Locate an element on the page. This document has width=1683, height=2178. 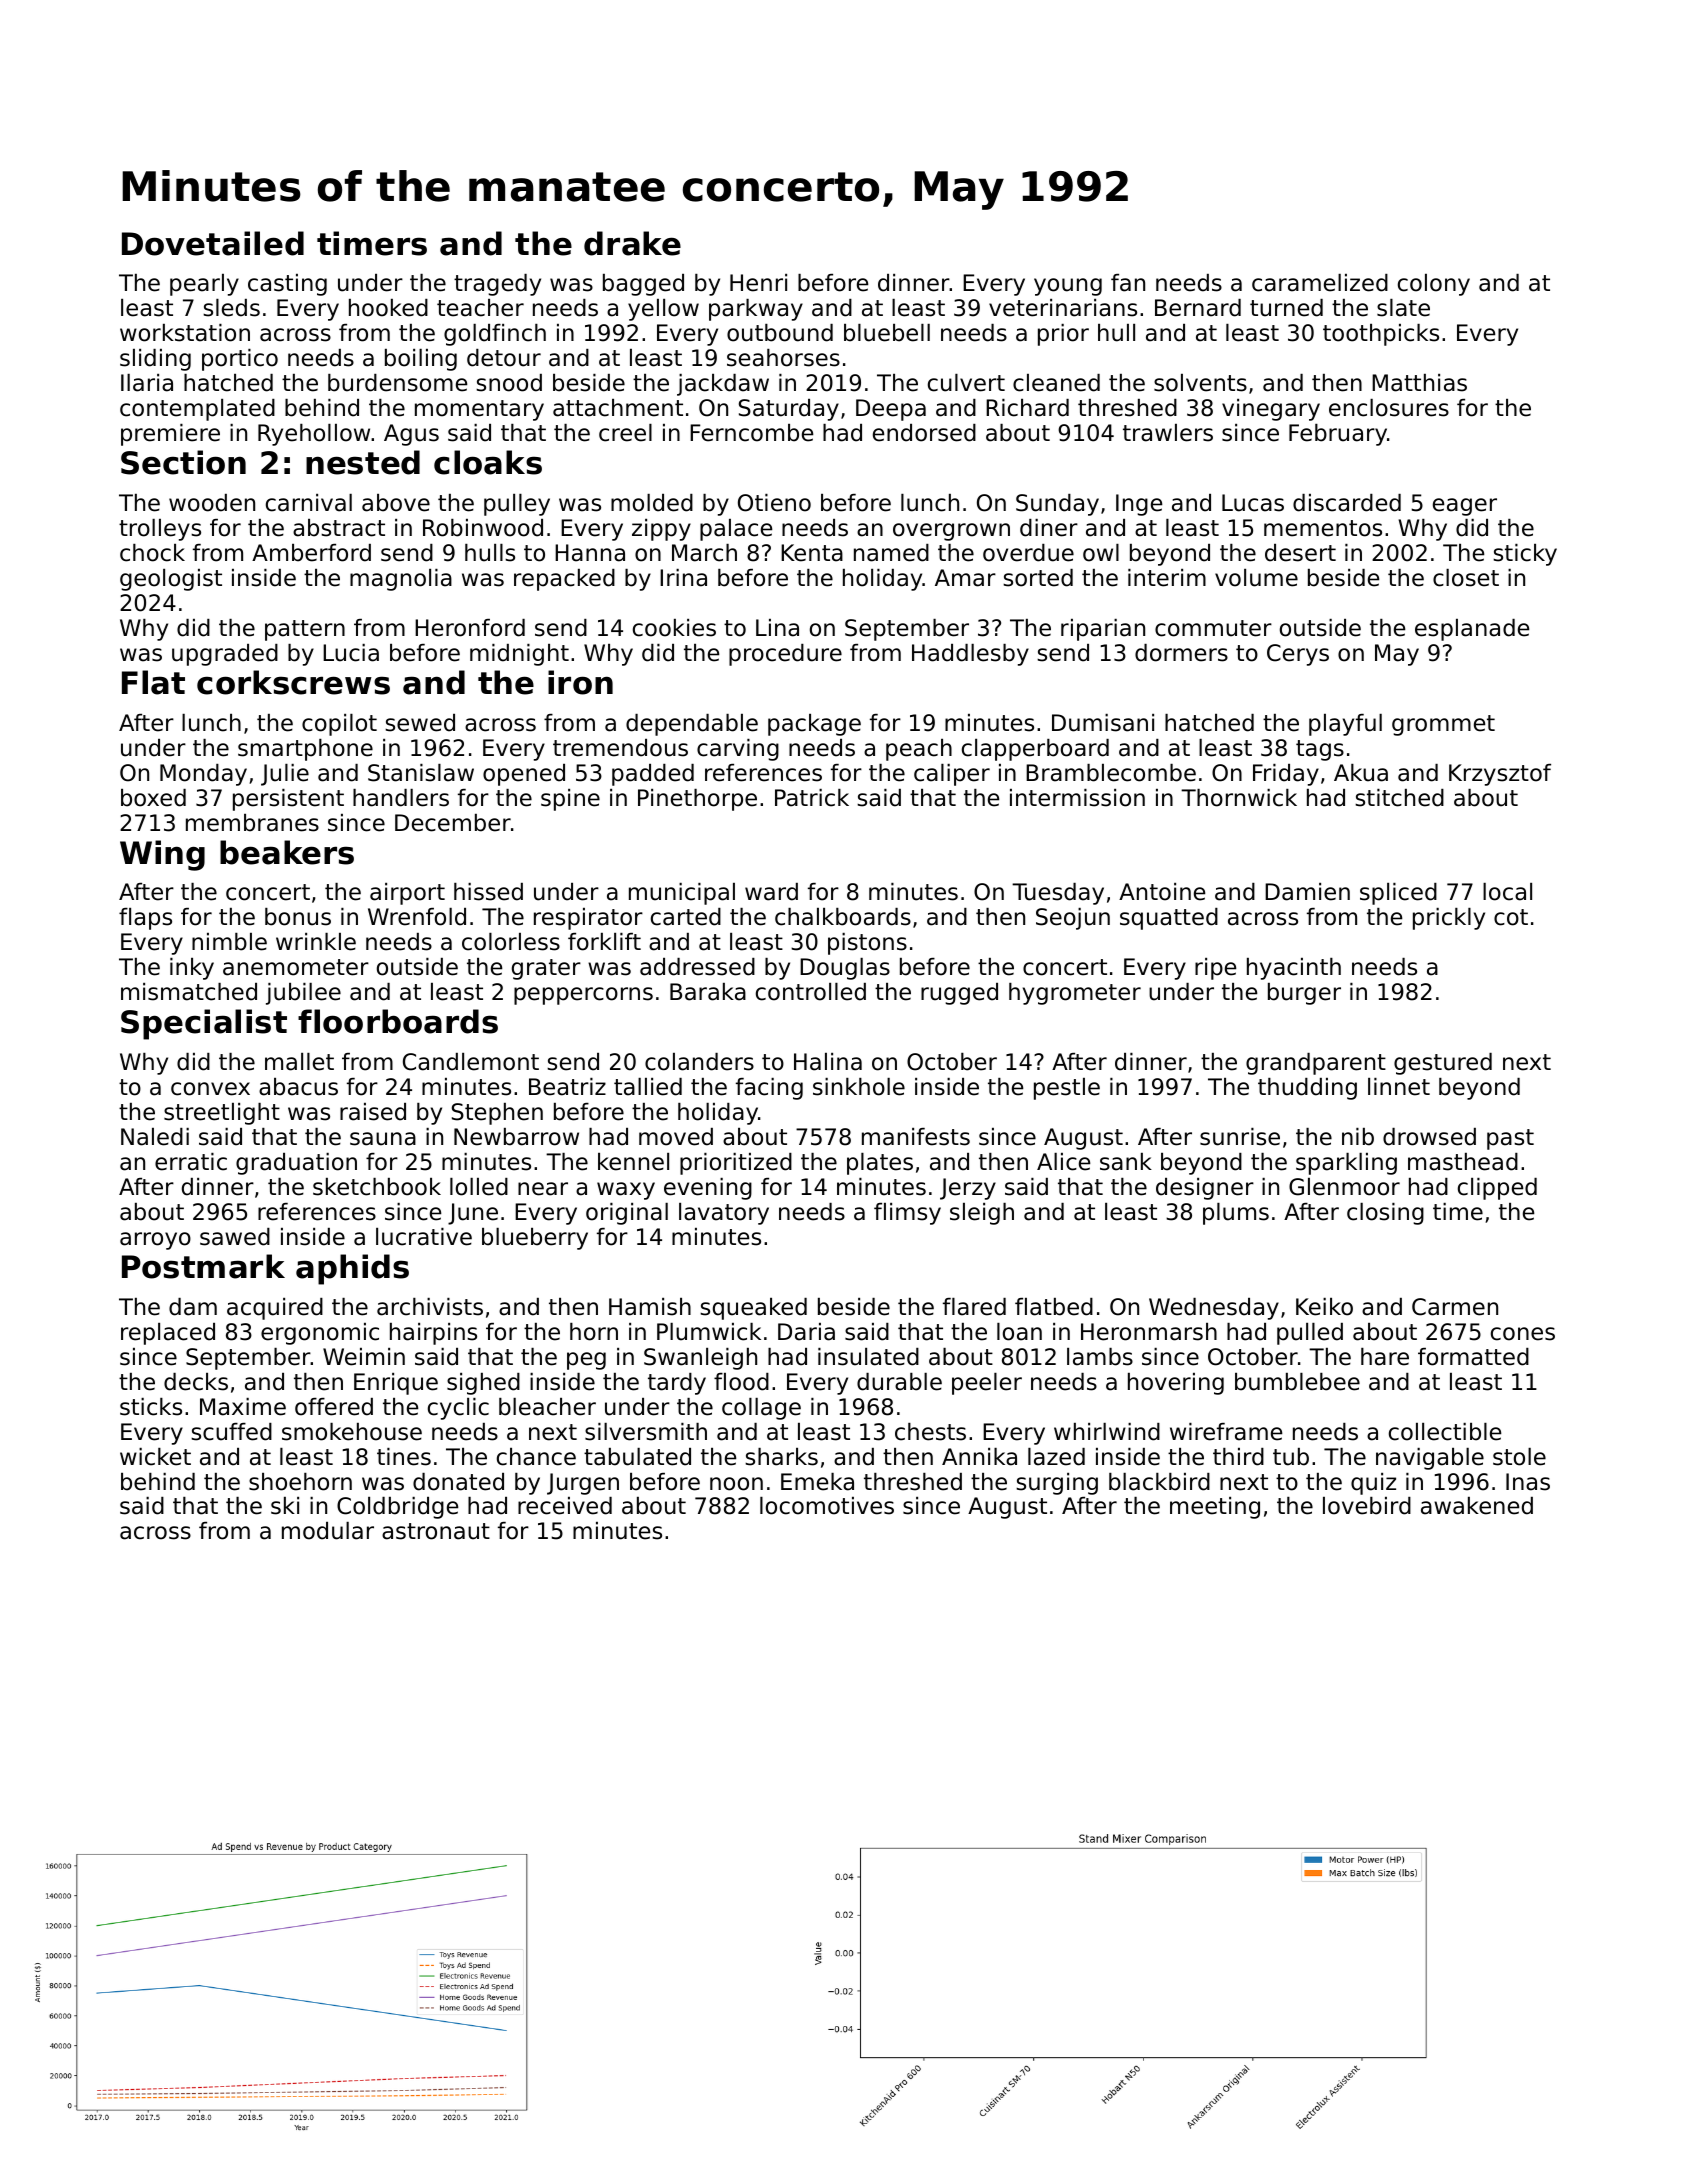
floorboards is located at coordinates (398, 1021).
